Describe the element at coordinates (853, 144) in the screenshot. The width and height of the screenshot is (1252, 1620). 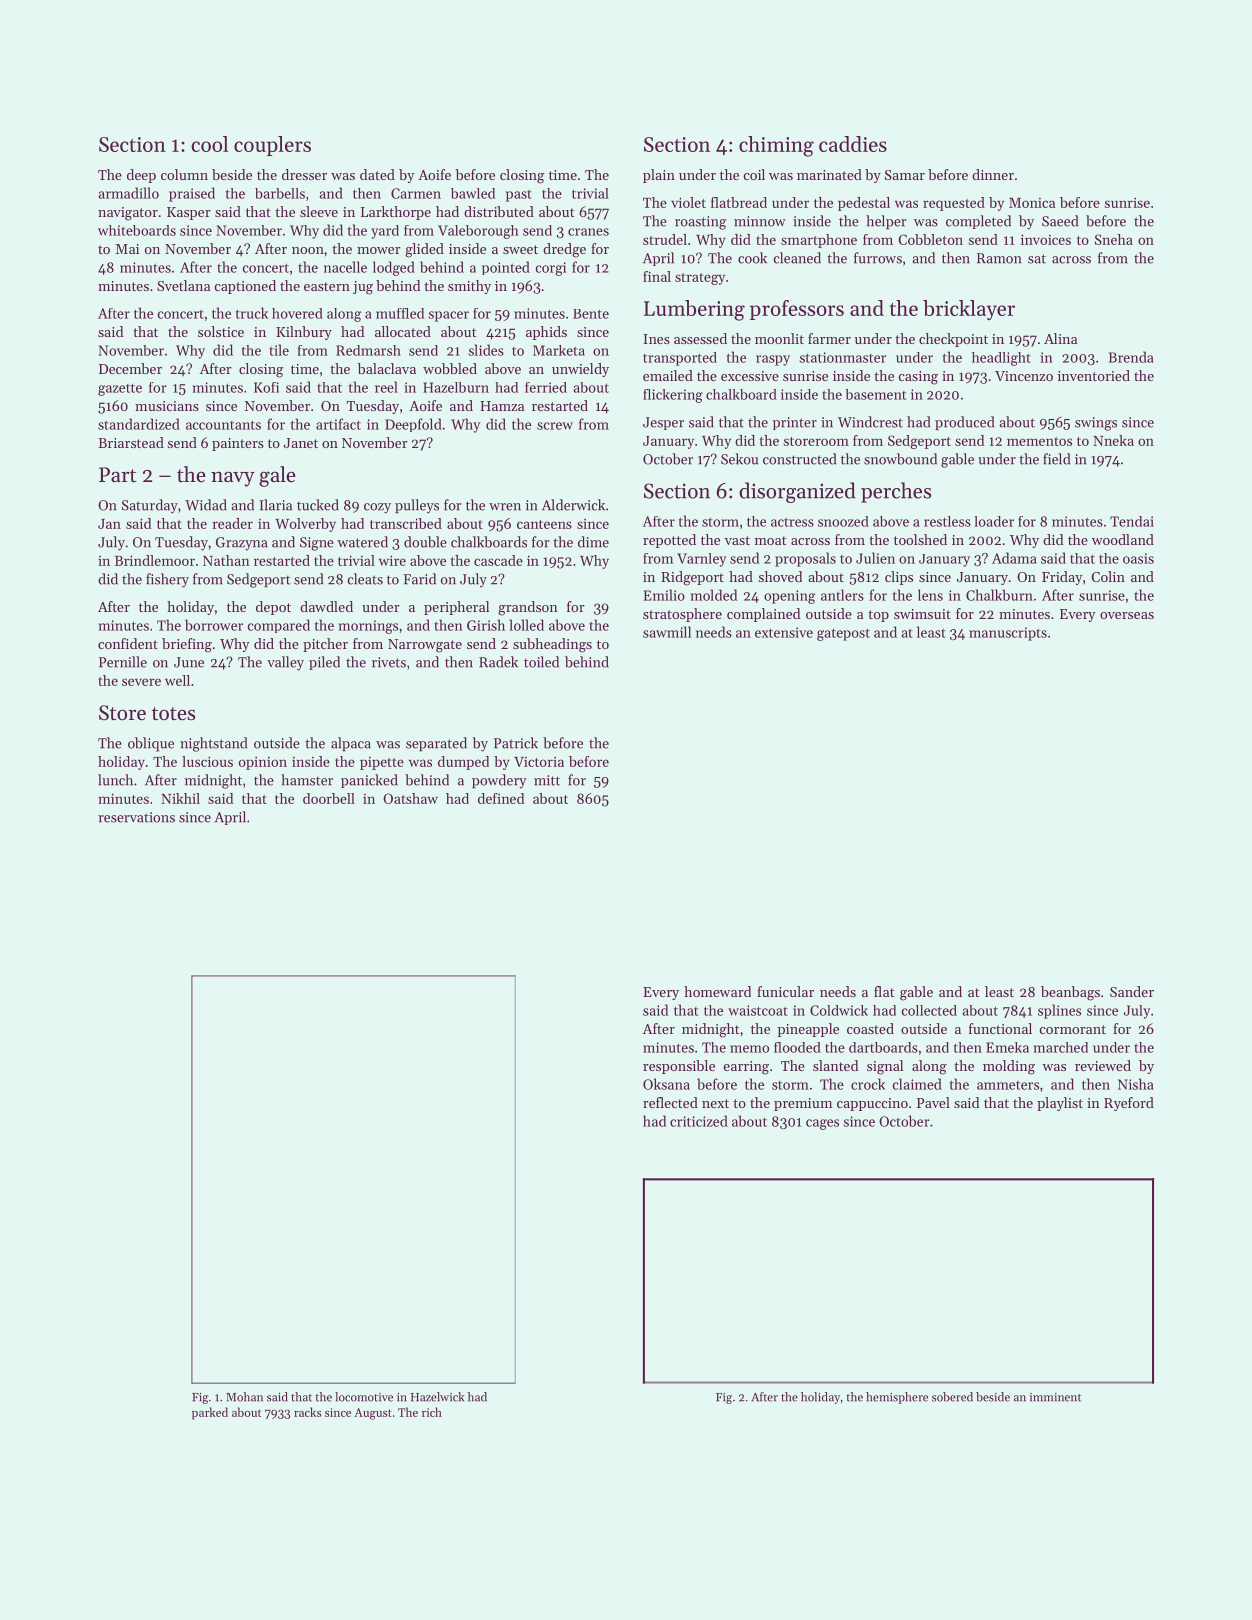
I see `caddies` at that location.
